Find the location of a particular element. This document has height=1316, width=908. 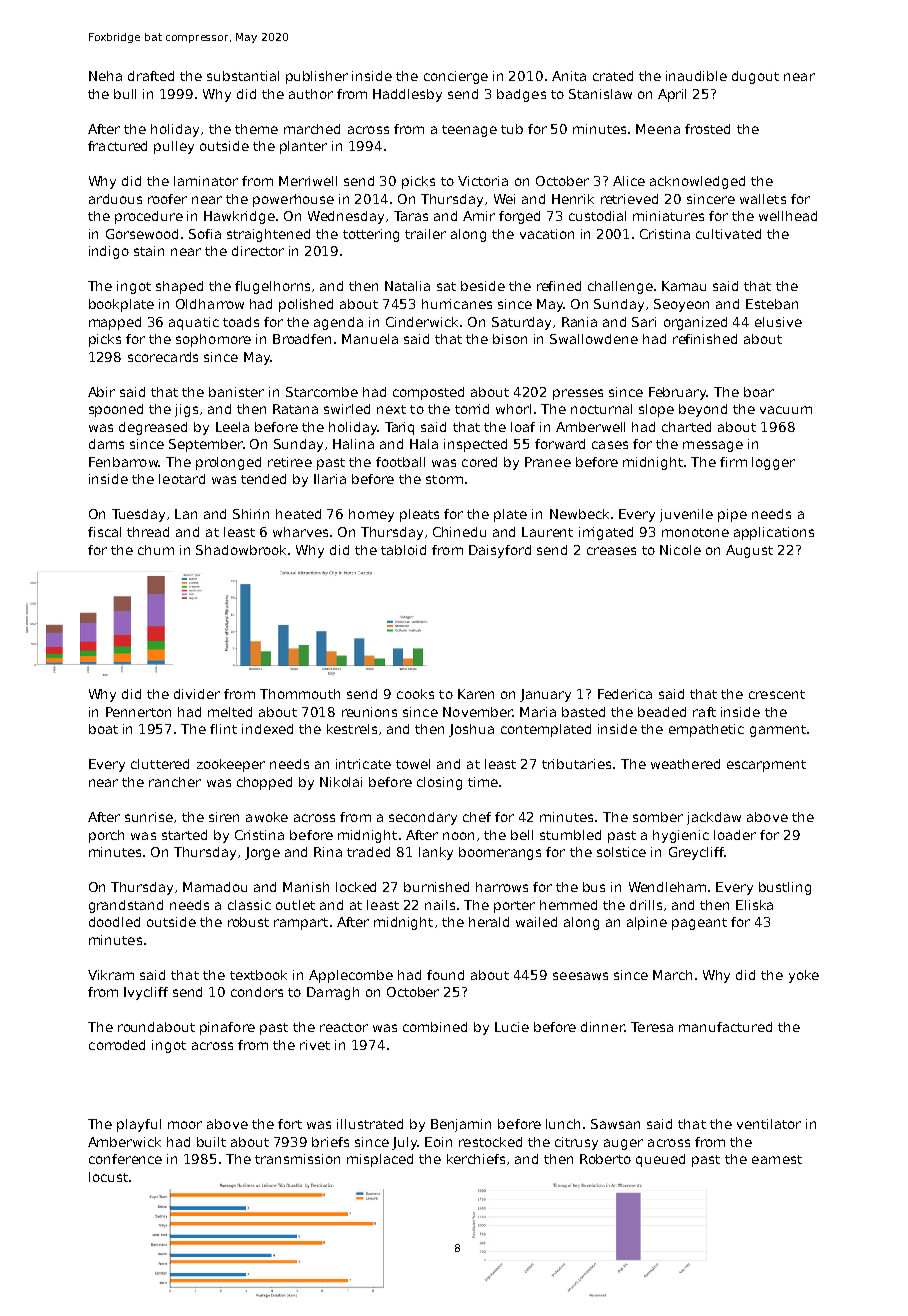

conference is located at coordinates (125, 1159).
